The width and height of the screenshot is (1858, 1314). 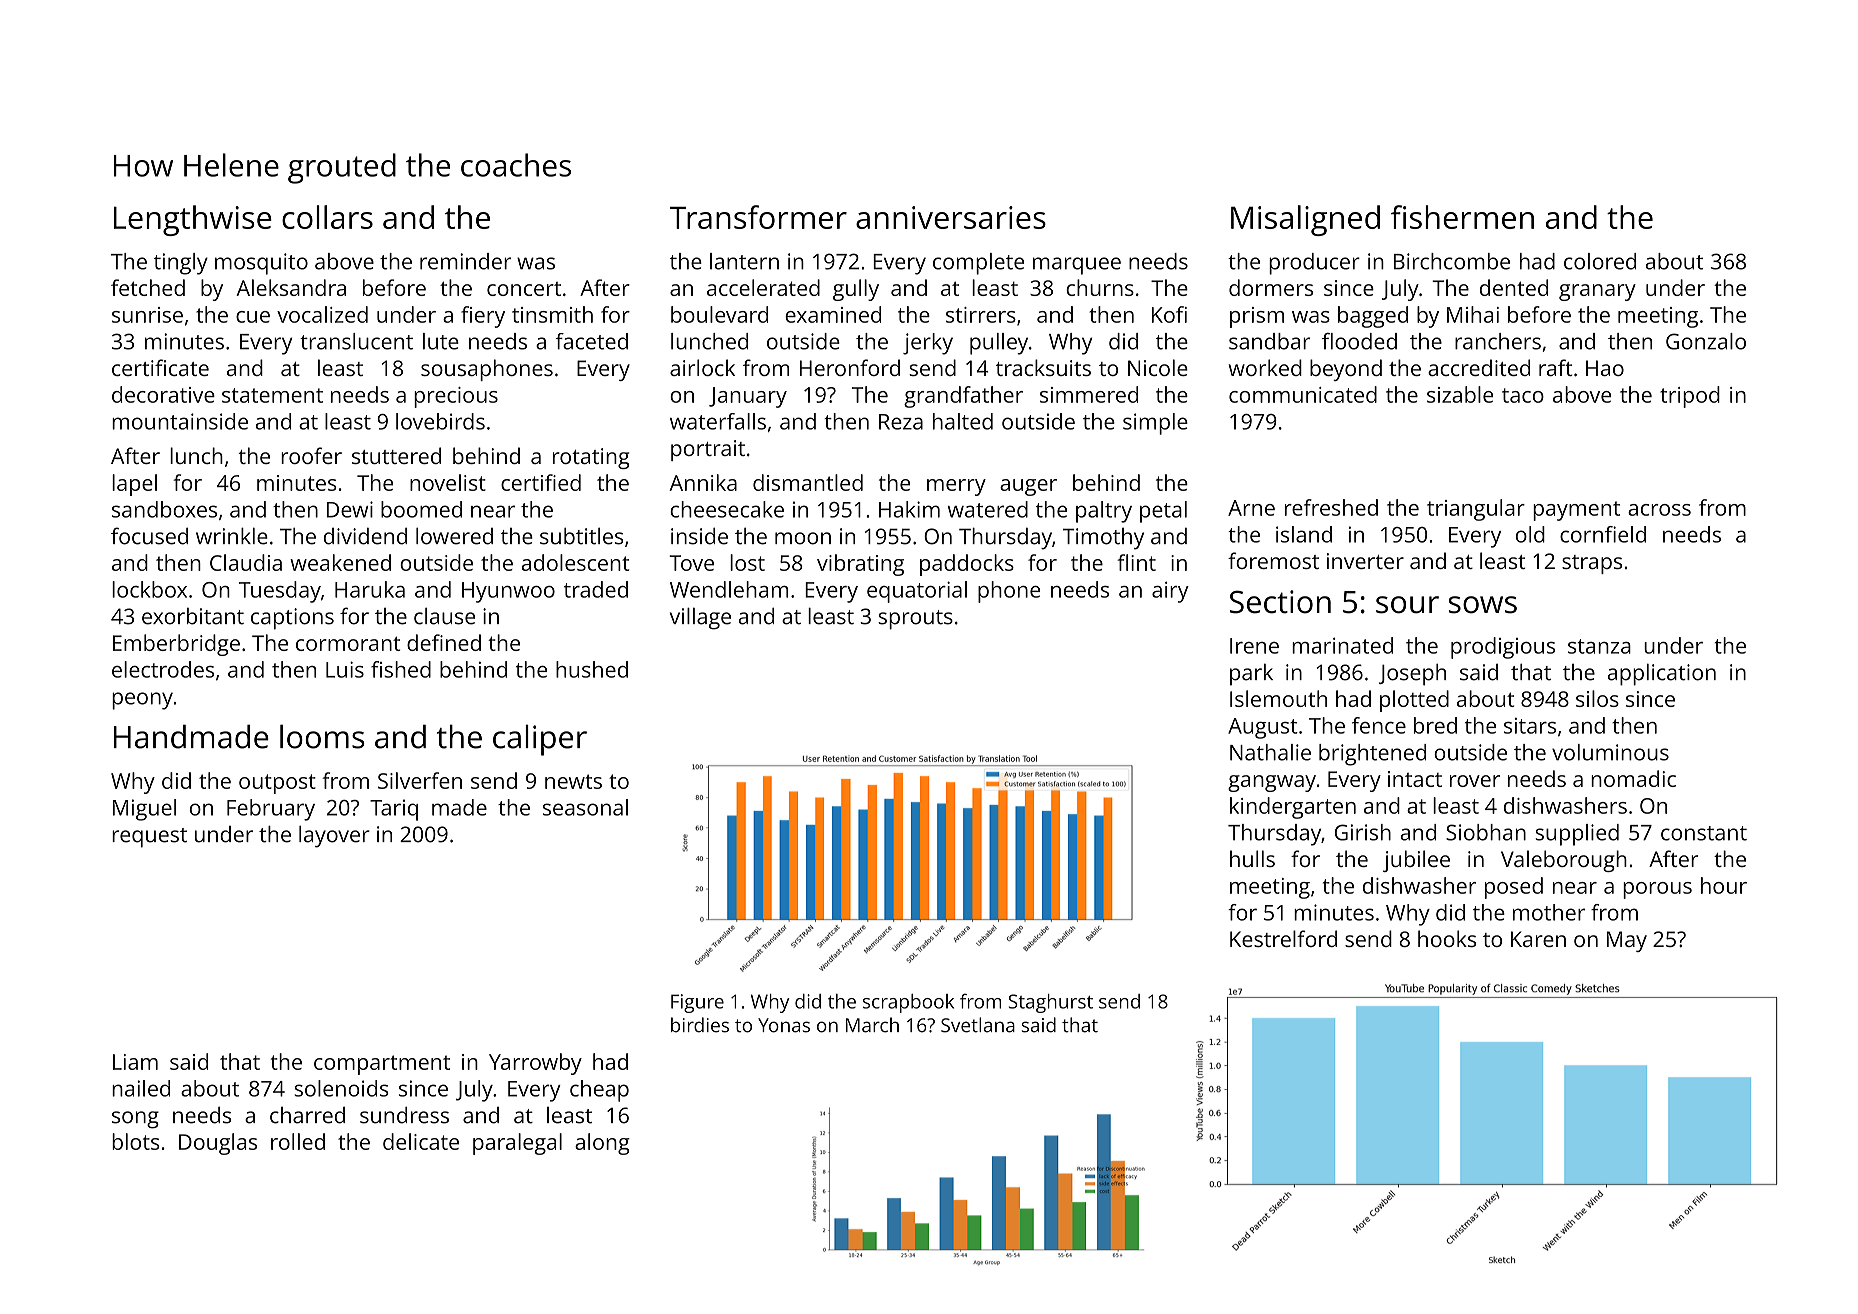 I want to click on along, so click(x=602, y=1144).
